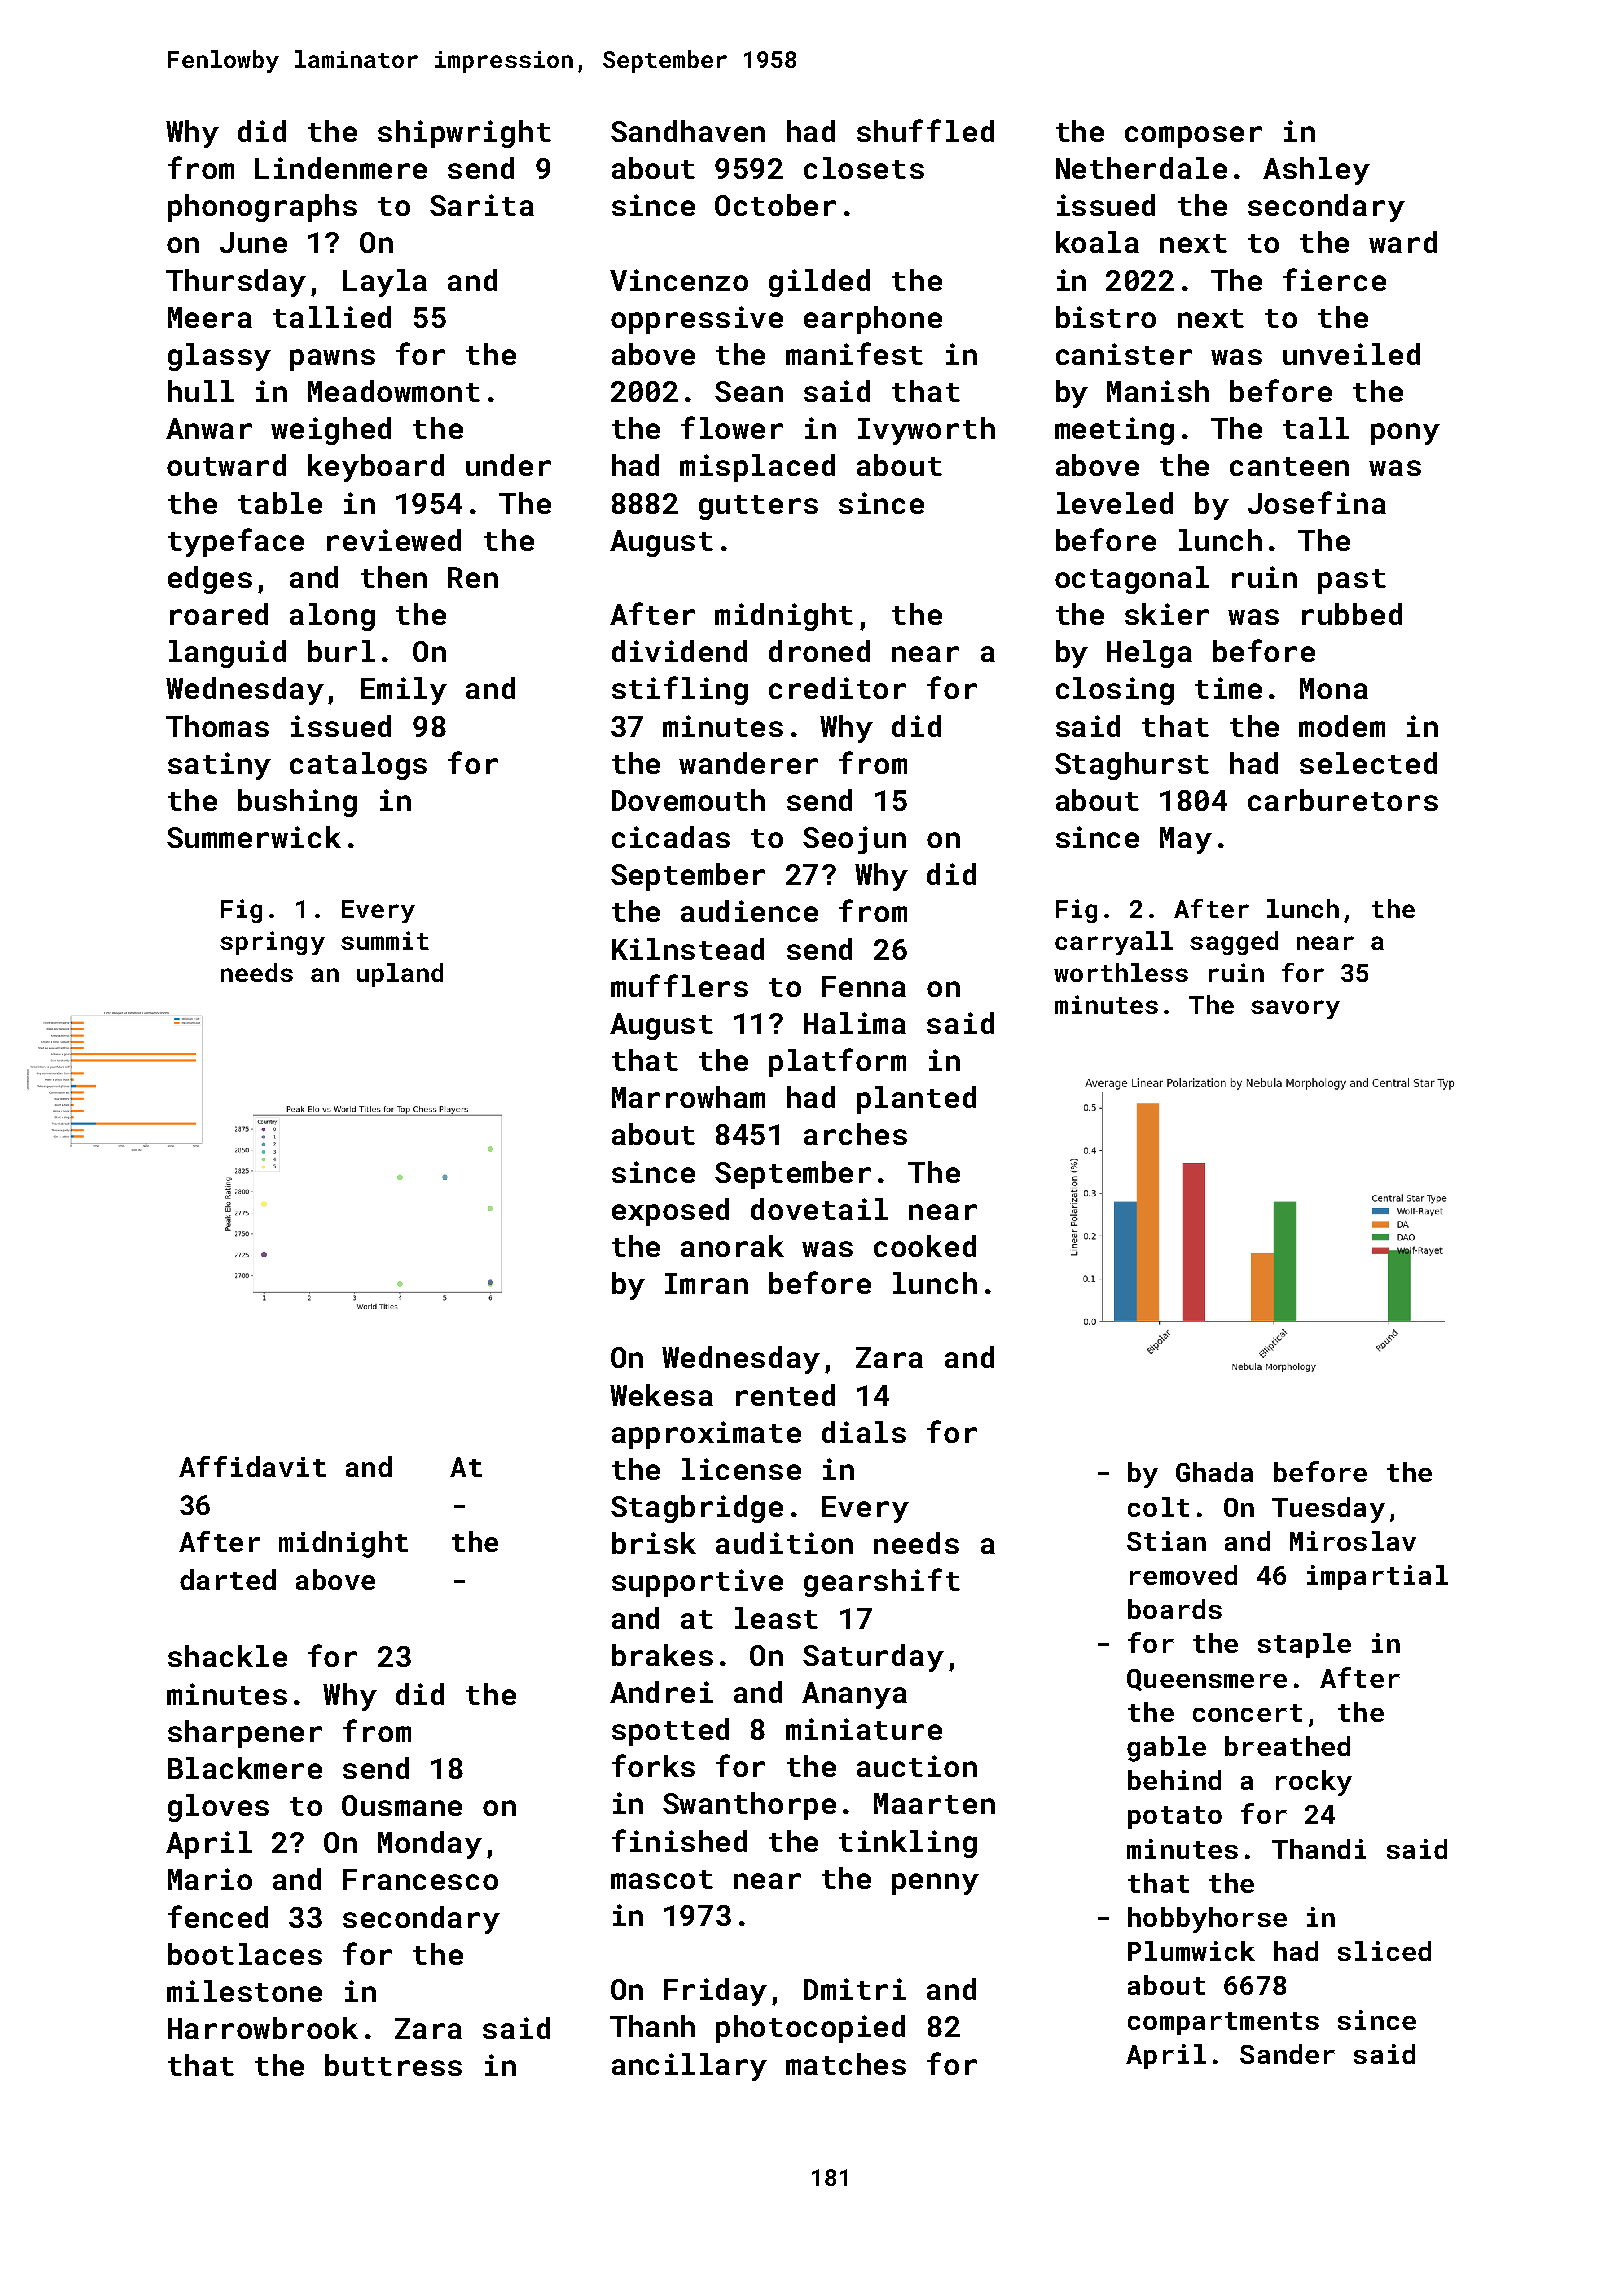  Describe the element at coordinates (508, 465) in the screenshot. I see `under` at that location.
